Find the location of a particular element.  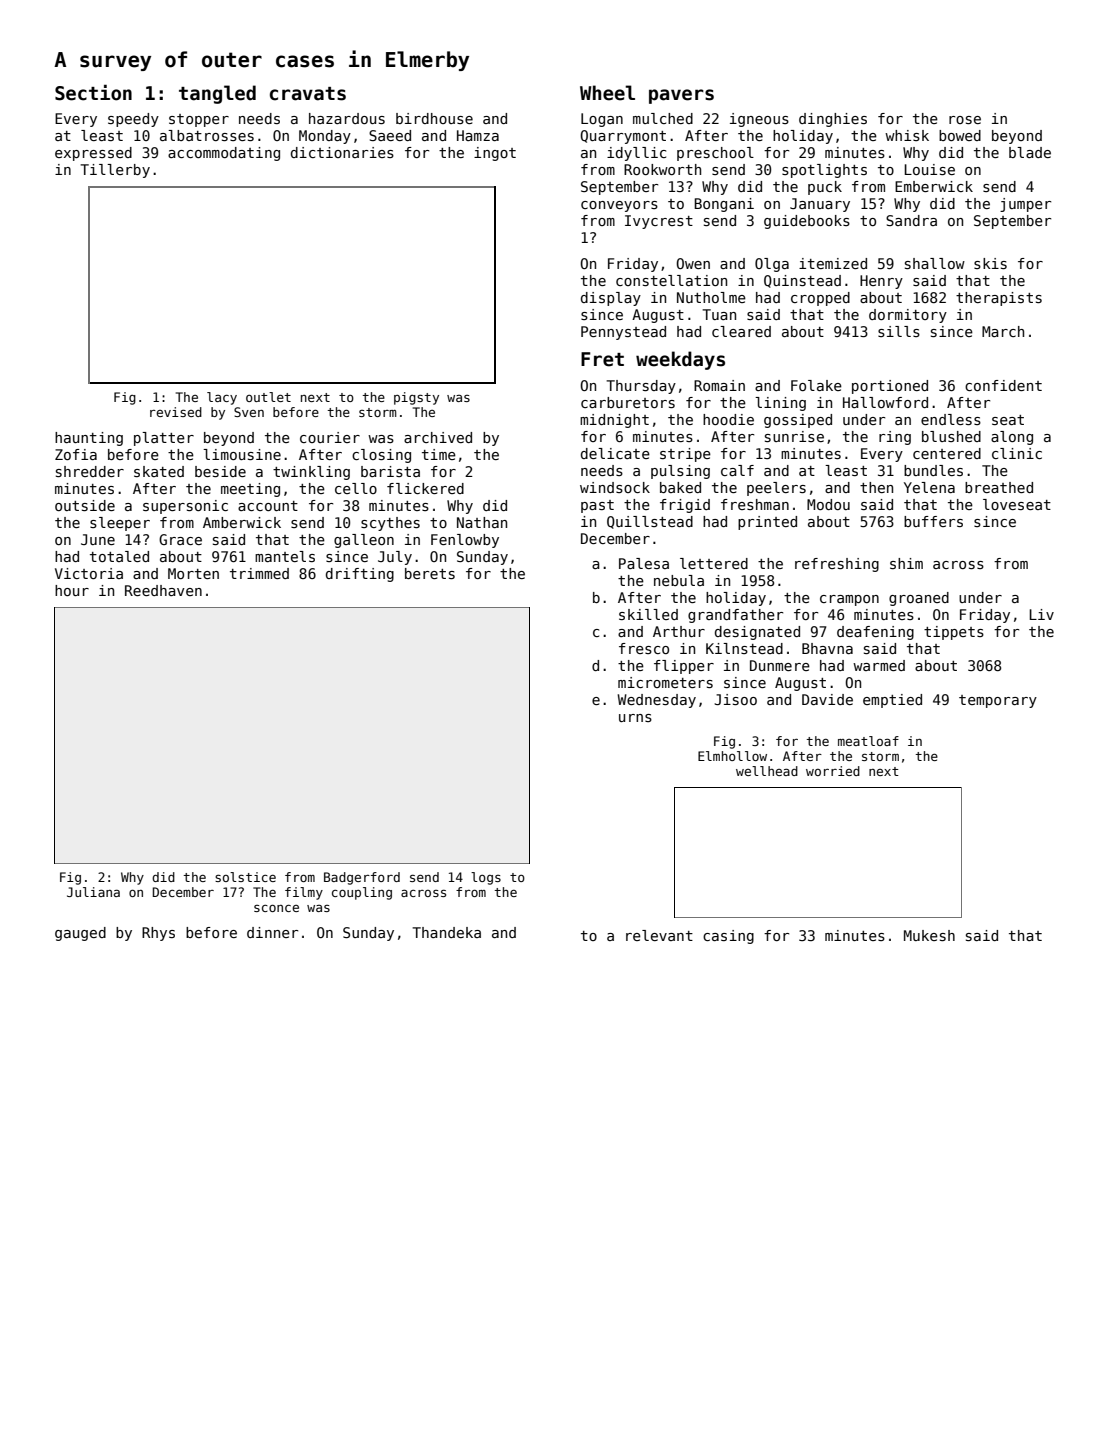

gossiped is located at coordinates (798, 421).
